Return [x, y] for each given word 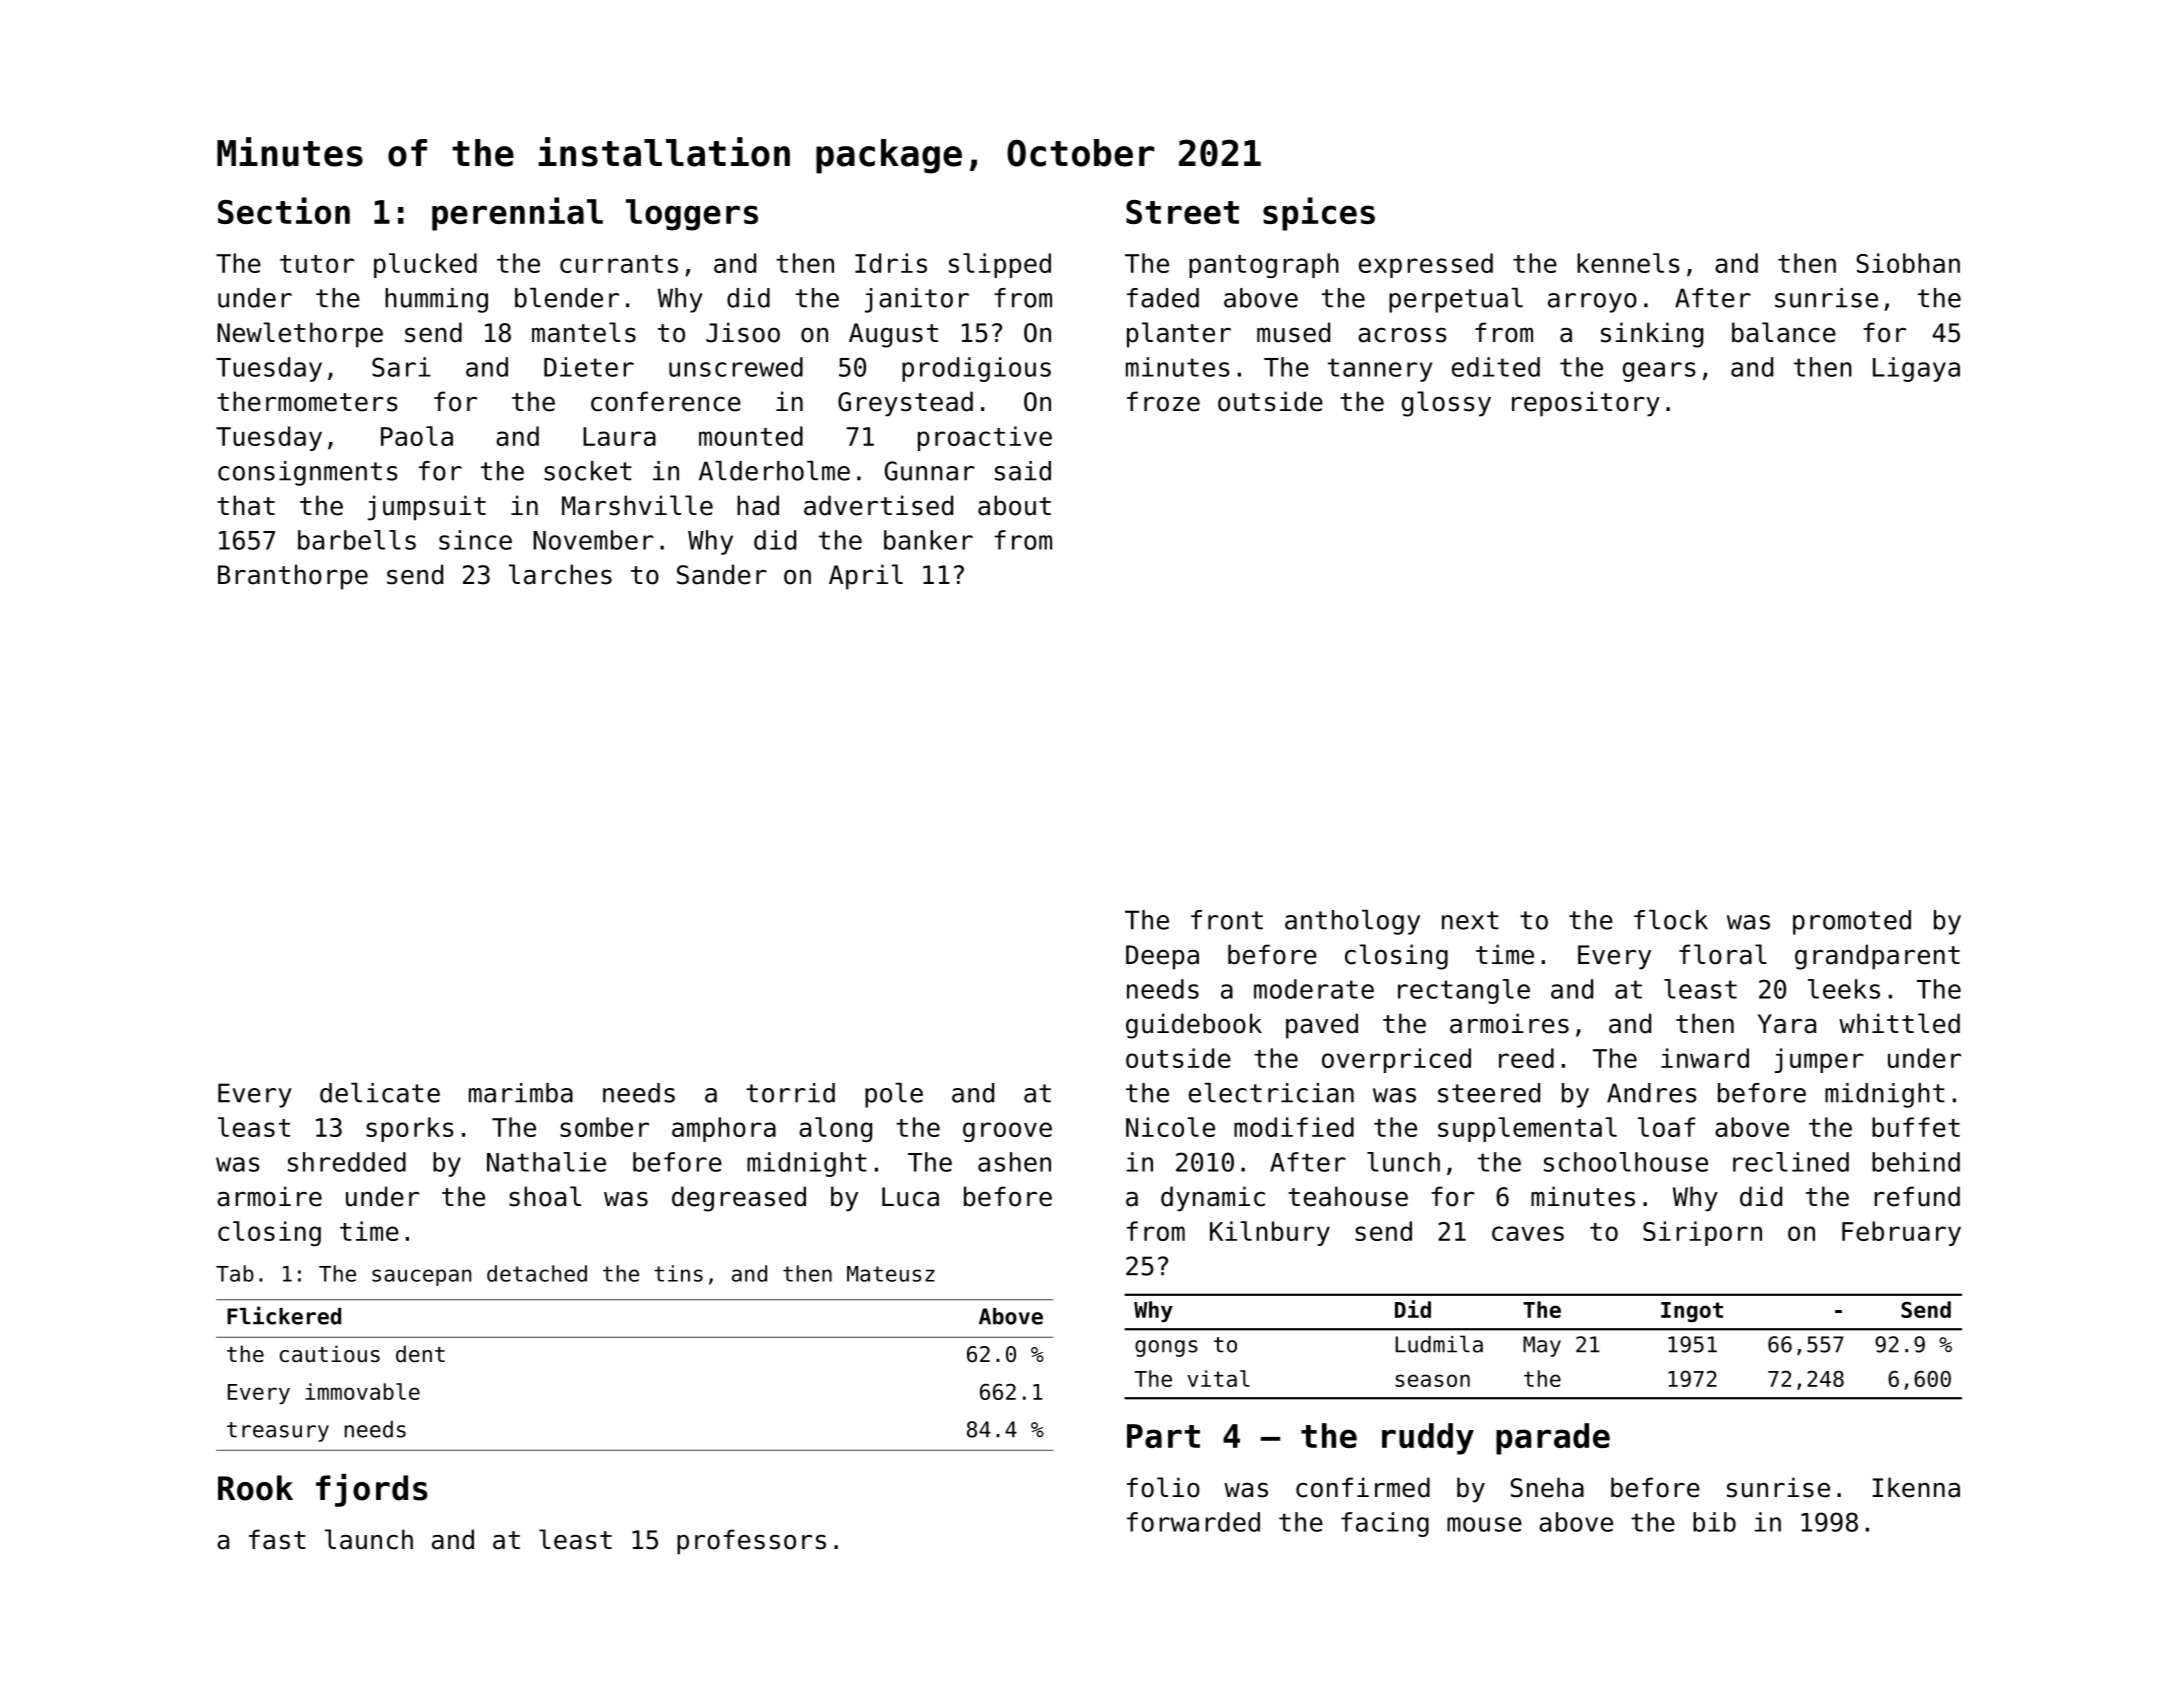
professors [751, 1542]
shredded [347, 1162]
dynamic [1213, 1199]
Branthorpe [293, 577]
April [866, 577]
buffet [1916, 1127]
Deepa [1162, 957]
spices [1319, 214]
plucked [425, 265]
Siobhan [1908, 263]
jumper [1819, 1060]
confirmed [1363, 1487]
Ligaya [1916, 369]
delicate [380, 1093]
